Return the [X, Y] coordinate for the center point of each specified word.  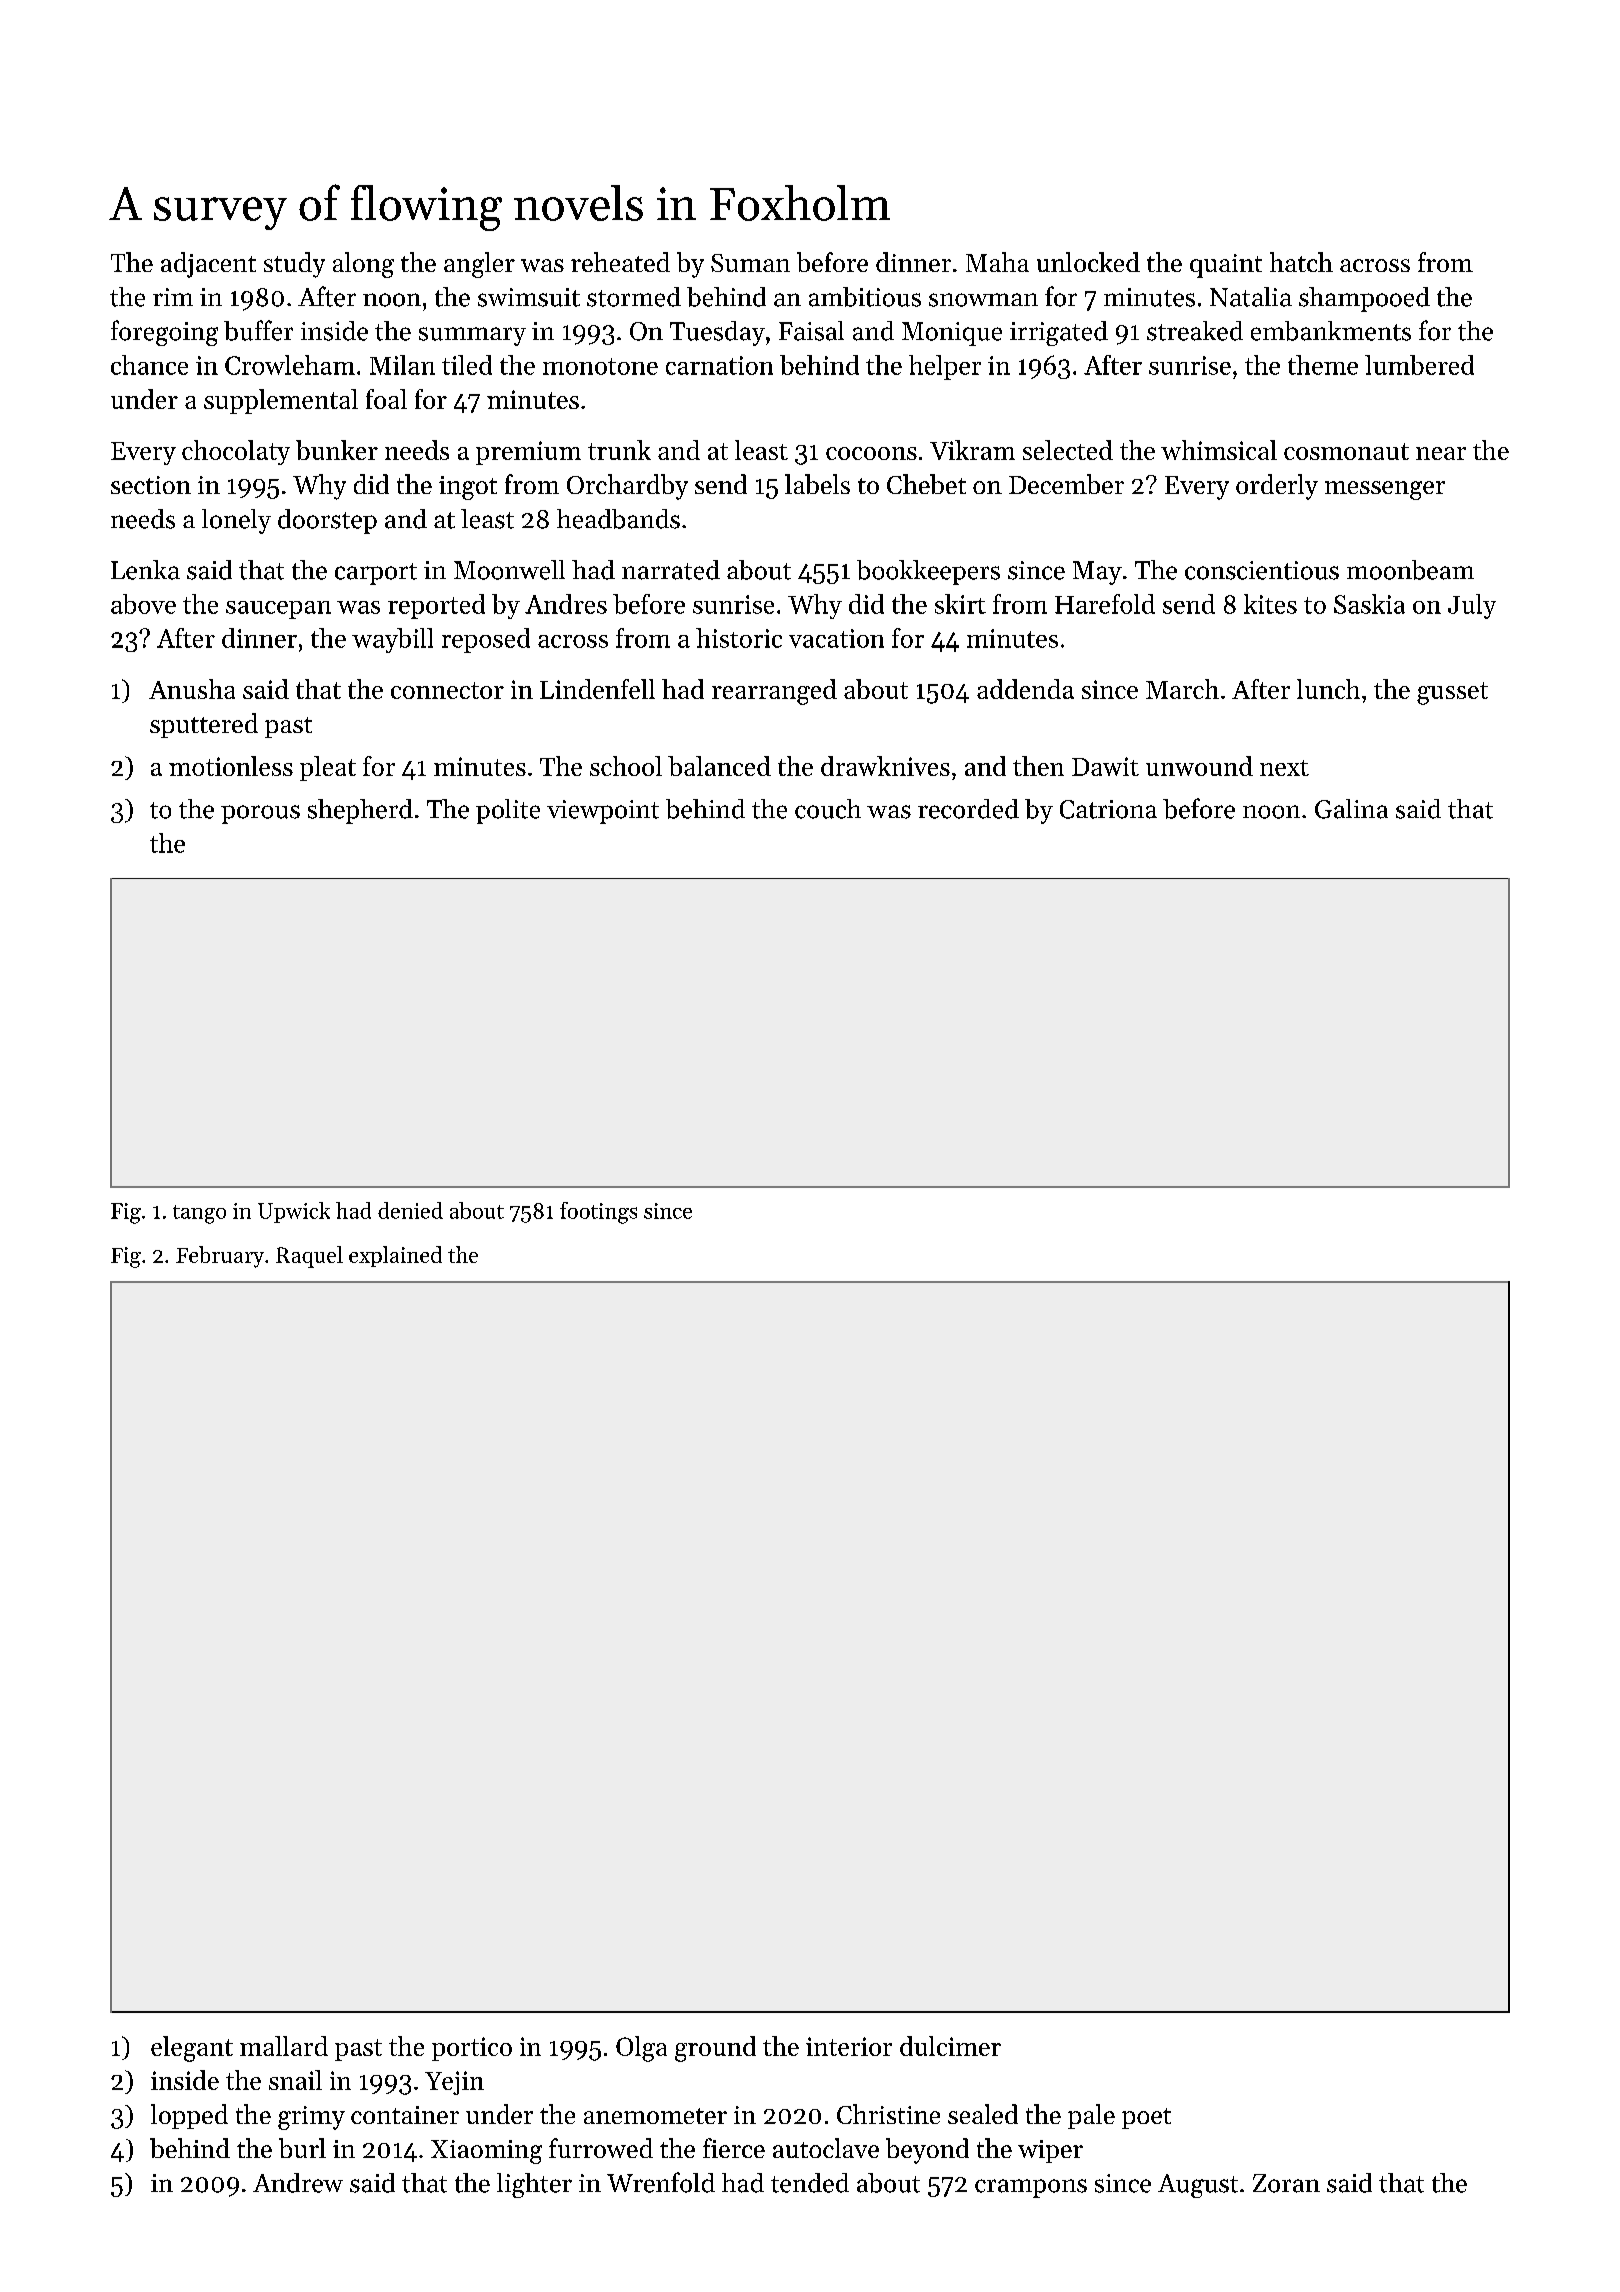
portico [472, 2049]
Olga [641, 2049]
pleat [328, 768]
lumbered [1419, 365]
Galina [1351, 809]
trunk [619, 450]
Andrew [298, 2183]
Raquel [309, 1257]
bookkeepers [928, 572]
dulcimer [950, 2046]
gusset [1452, 693]
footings [598, 1213]
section [151, 485]
